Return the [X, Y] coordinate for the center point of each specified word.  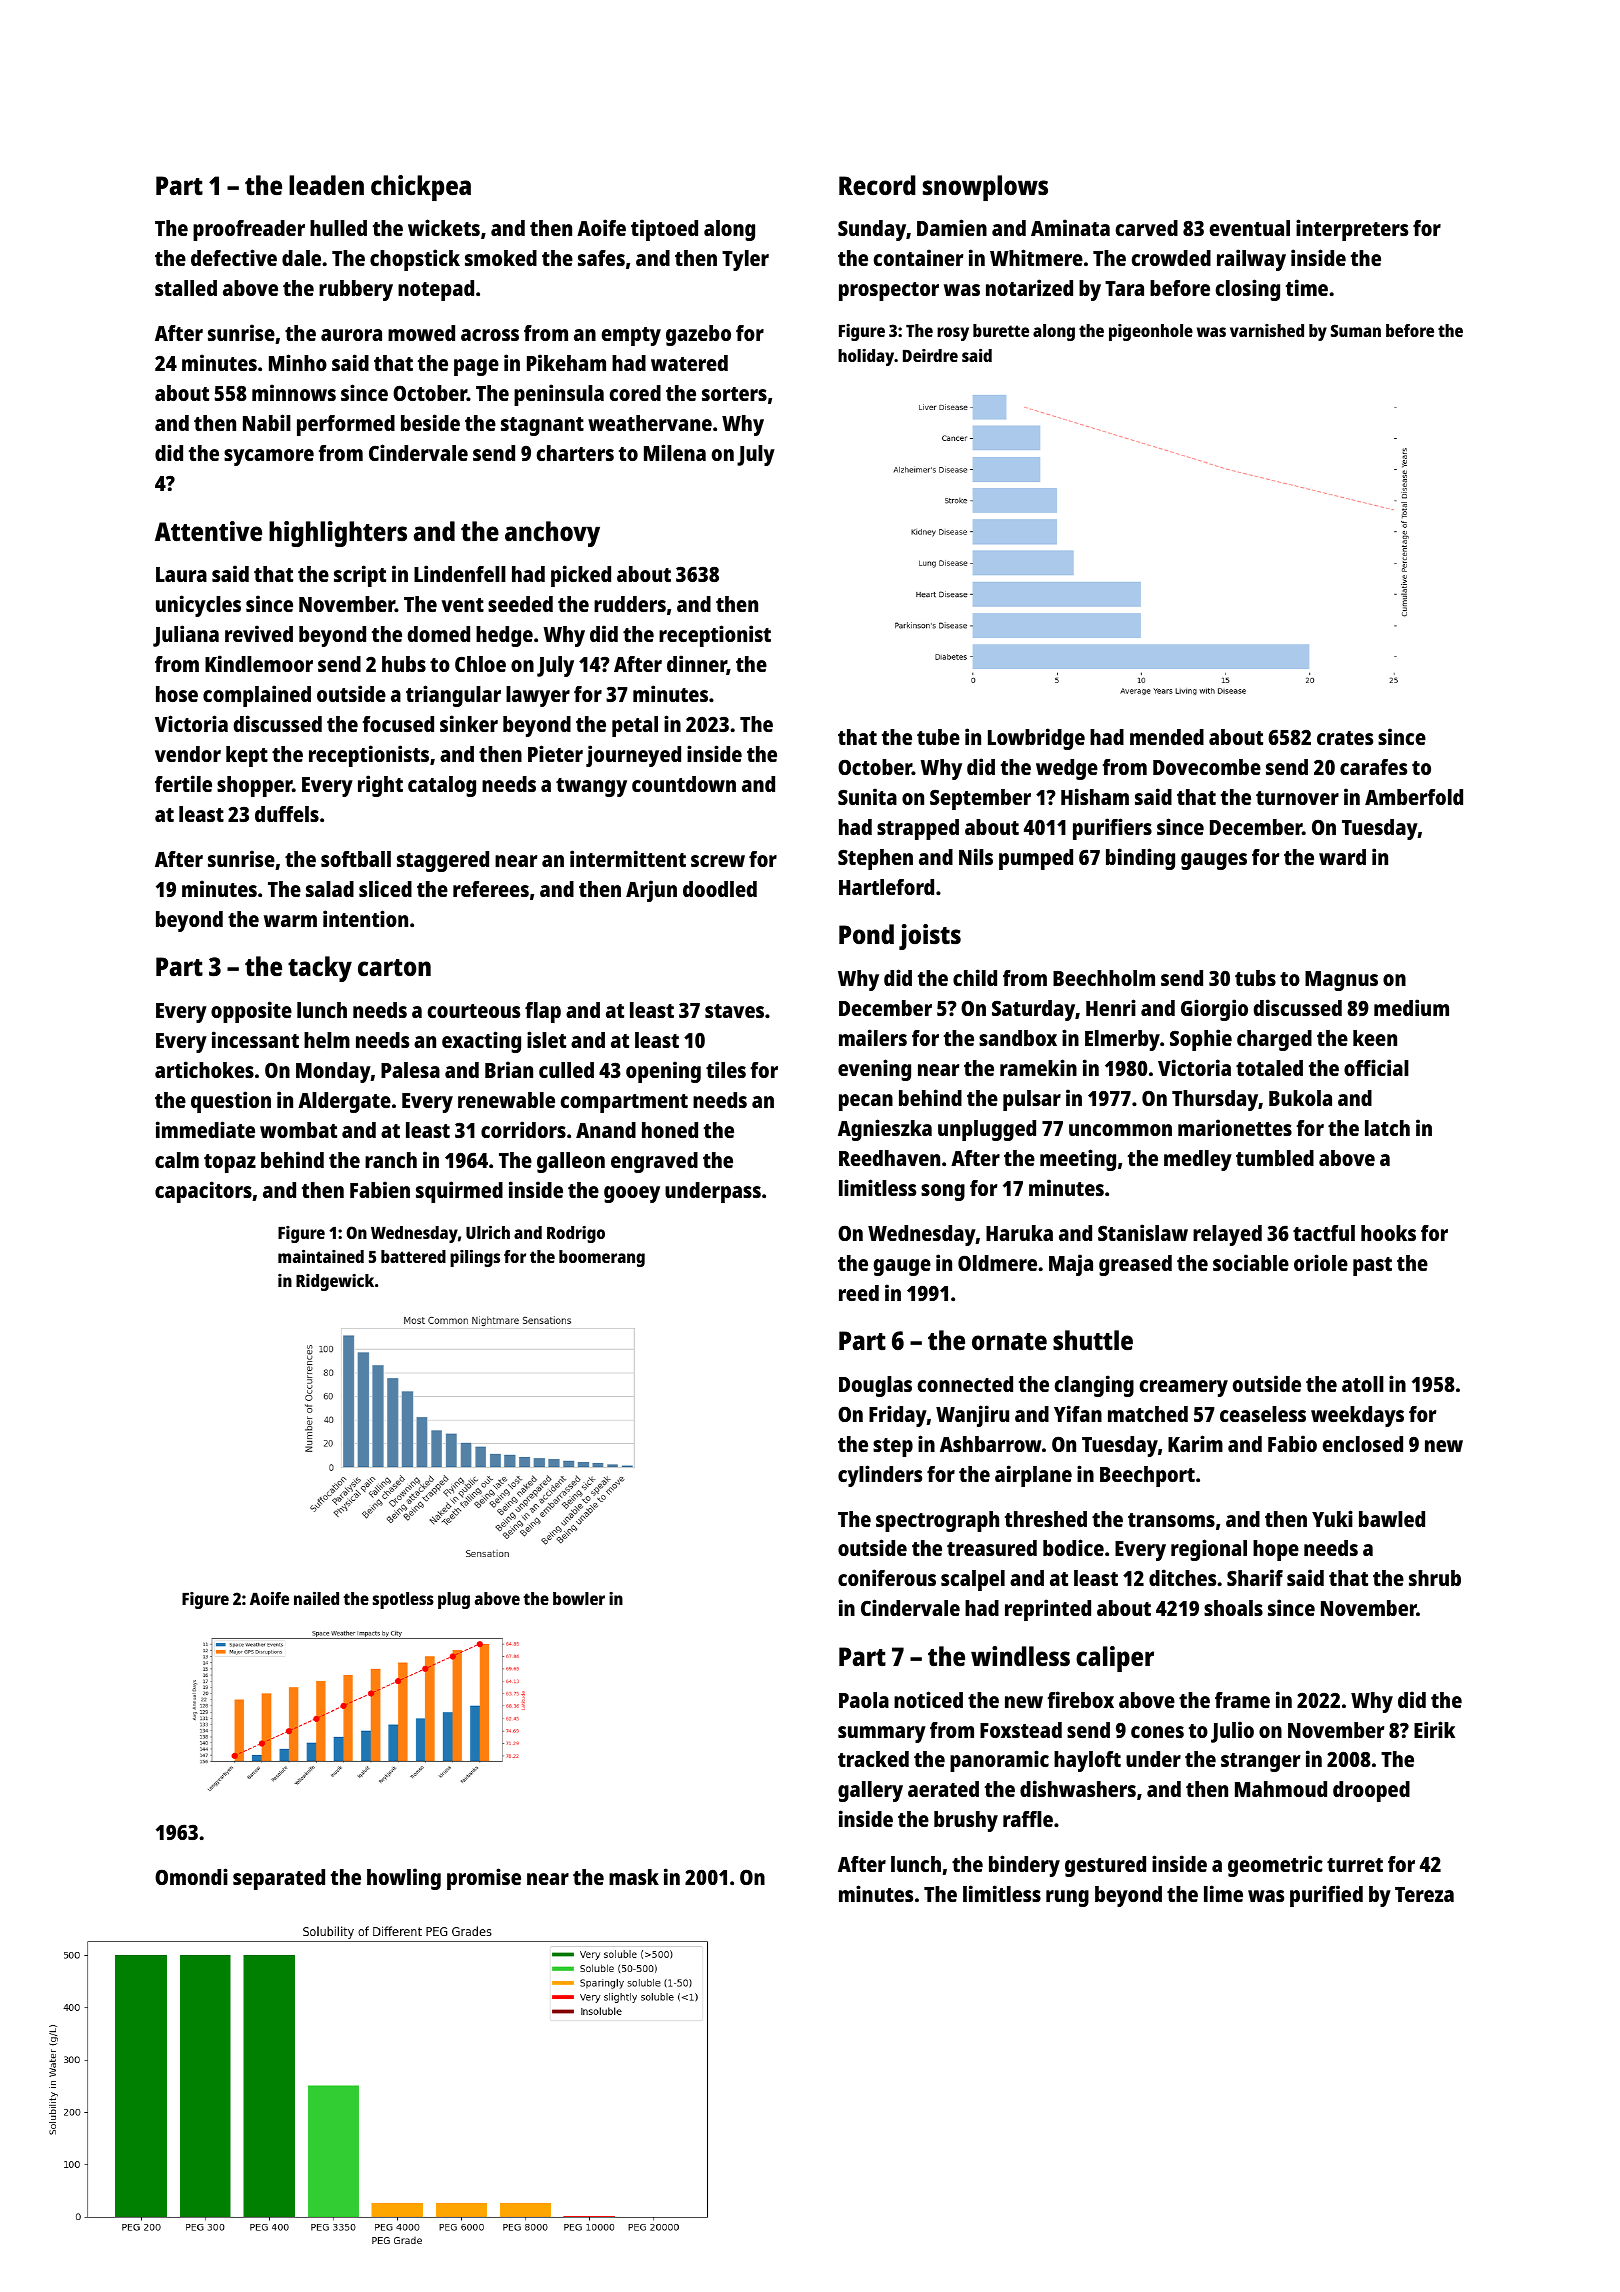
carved [1147, 228]
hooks [1388, 1233]
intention [365, 918]
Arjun [651, 891]
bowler [579, 1598]
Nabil [267, 422]
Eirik [1434, 1729]
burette [1001, 330]
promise [484, 1879]
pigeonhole [1151, 332]
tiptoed [664, 230]
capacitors [203, 1192]
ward [1342, 857]
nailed [316, 1598]
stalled [186, 288]
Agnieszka [885, 1130]
